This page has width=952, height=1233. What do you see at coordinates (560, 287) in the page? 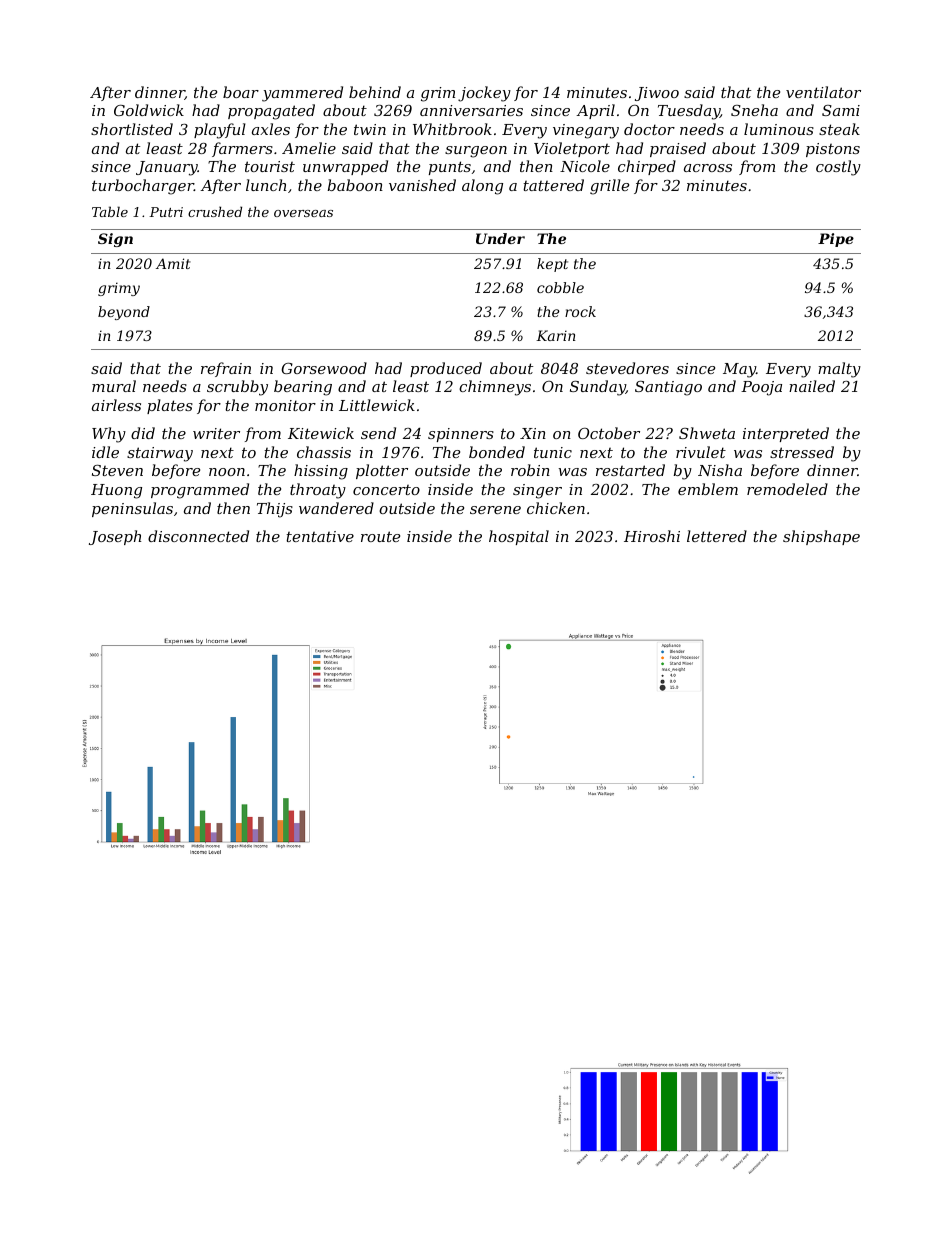
I see `cobble` at bounding box center [560, 287].
